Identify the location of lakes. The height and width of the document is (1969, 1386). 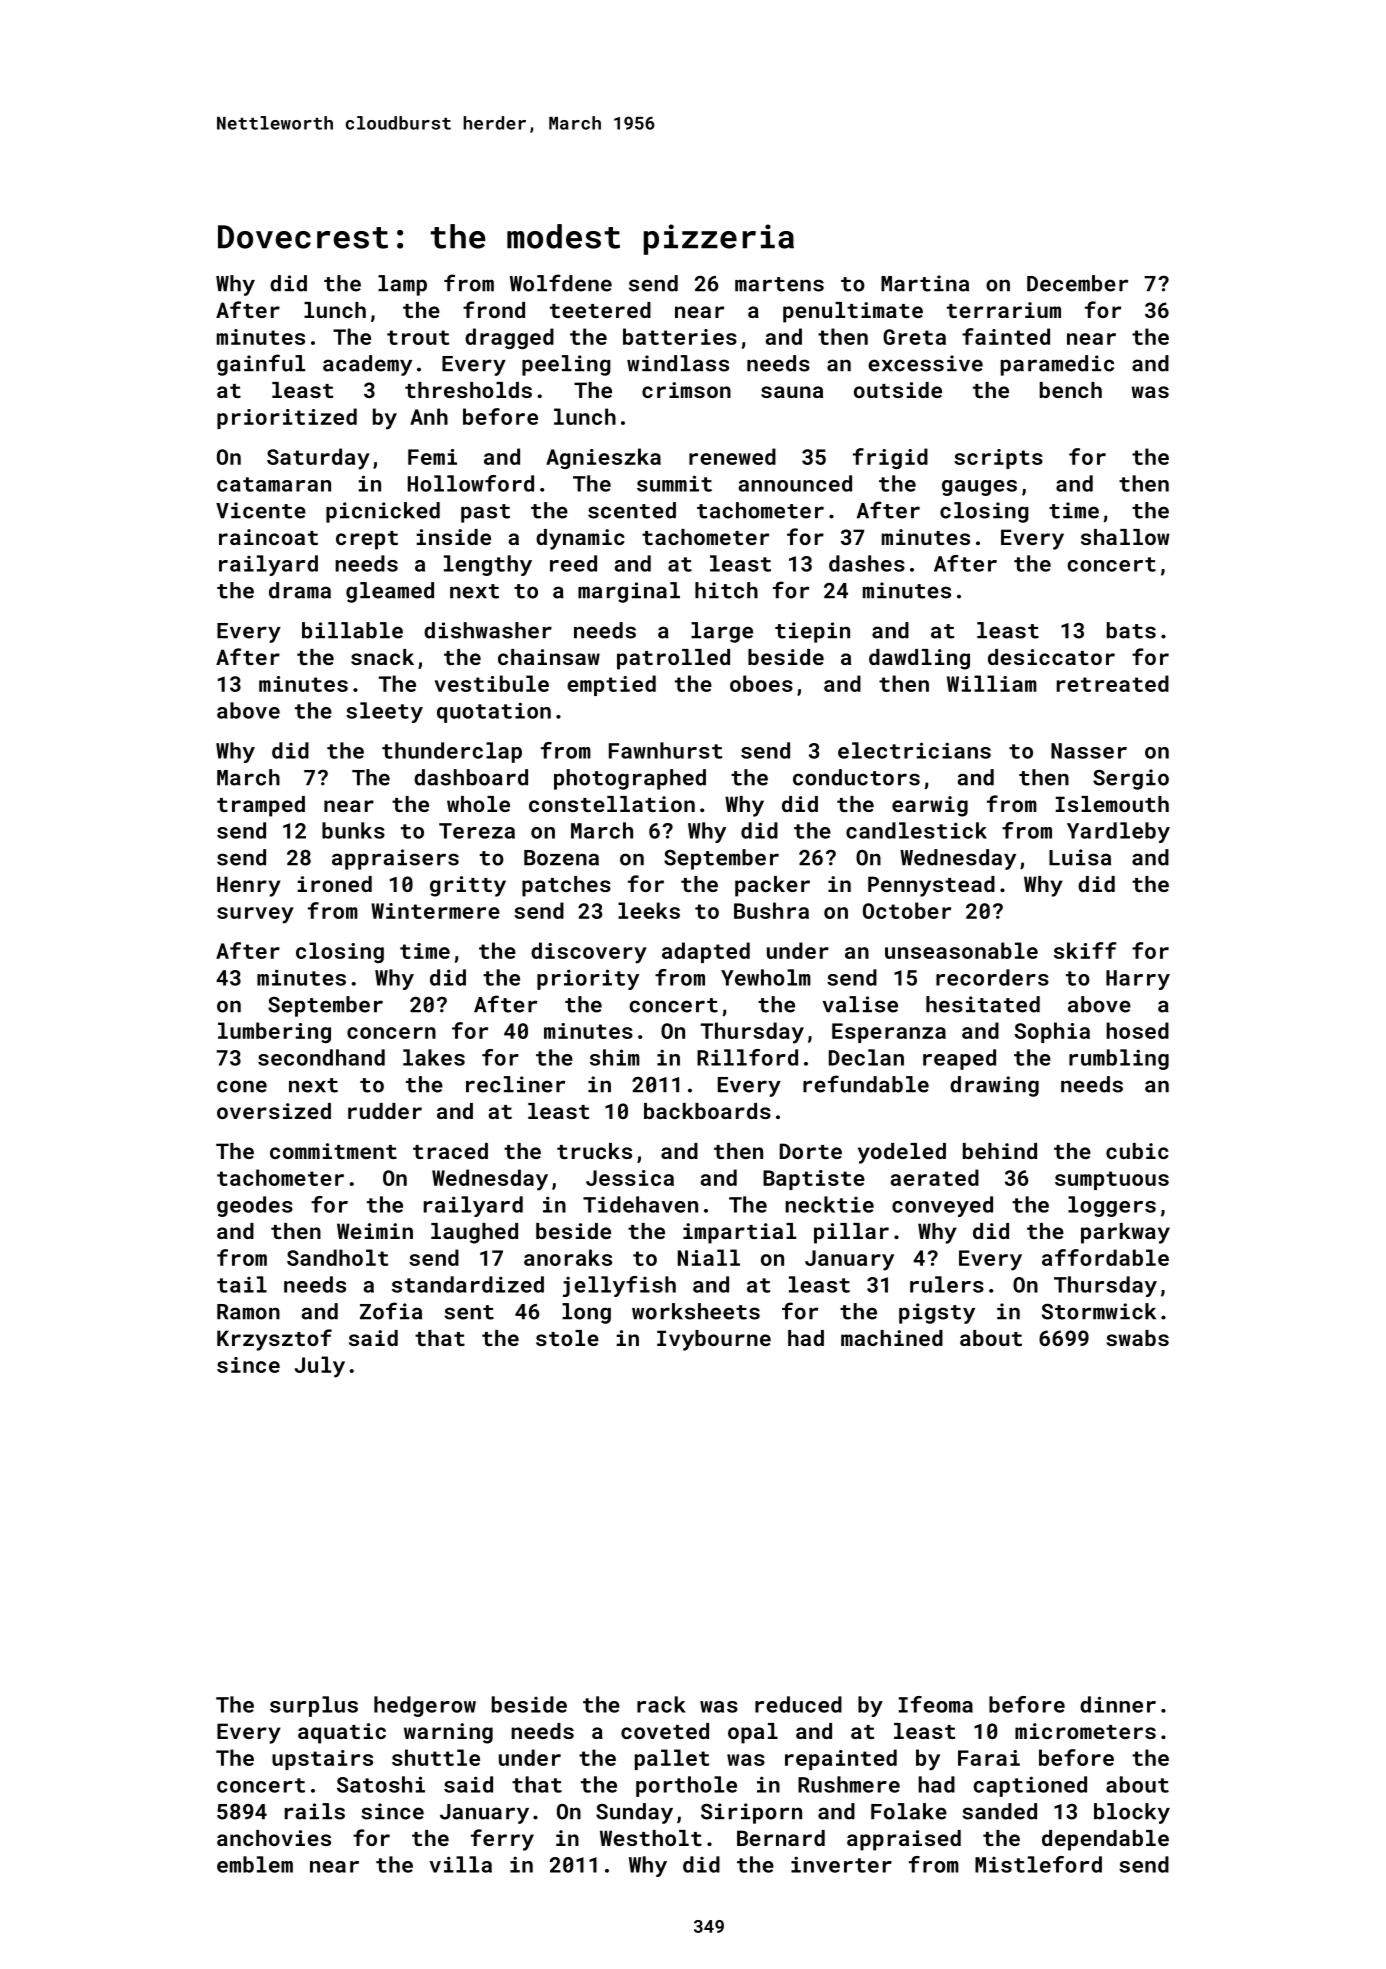
(434, 1057).
